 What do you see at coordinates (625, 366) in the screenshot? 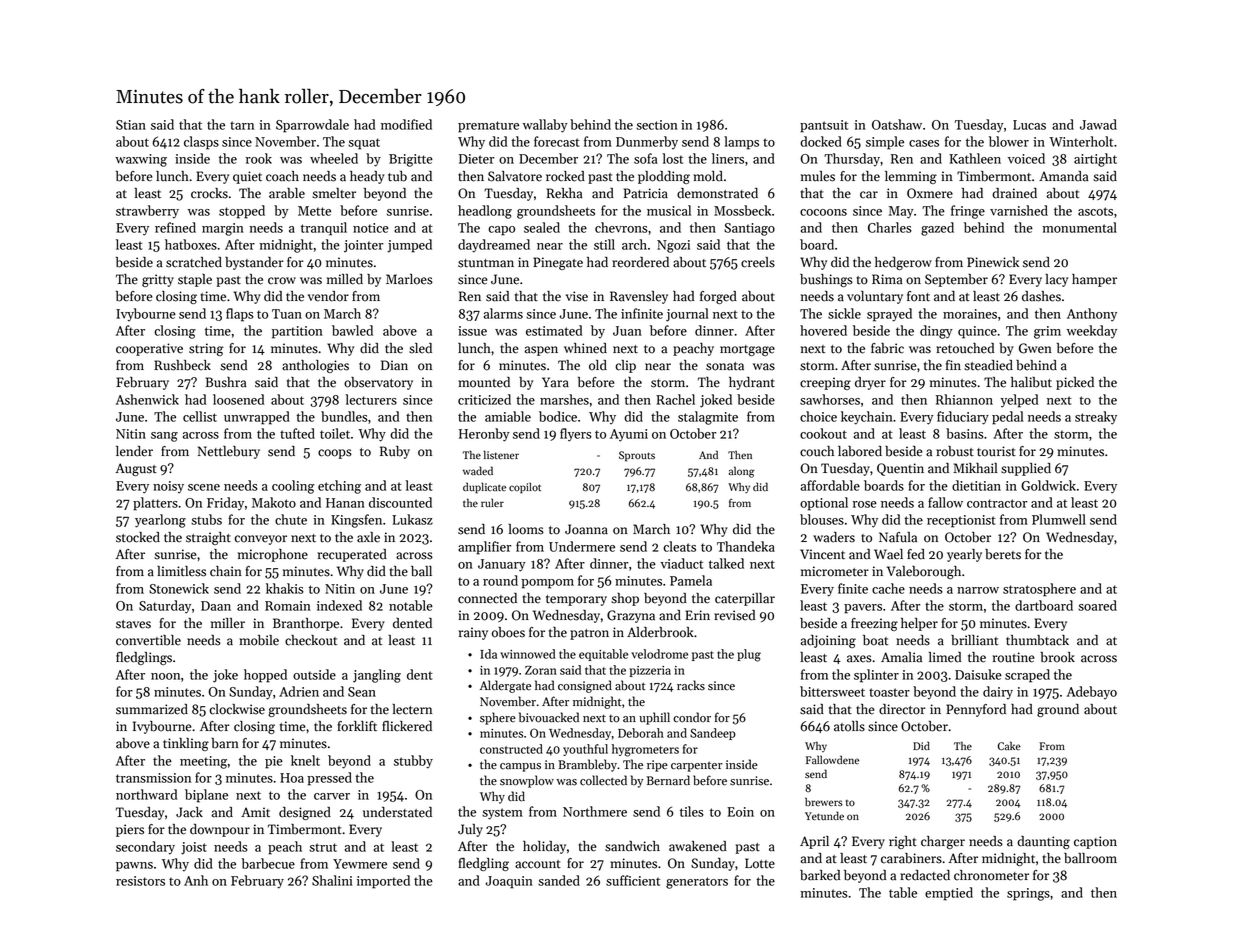
I see `clip` at bounding box center [625, 366].
